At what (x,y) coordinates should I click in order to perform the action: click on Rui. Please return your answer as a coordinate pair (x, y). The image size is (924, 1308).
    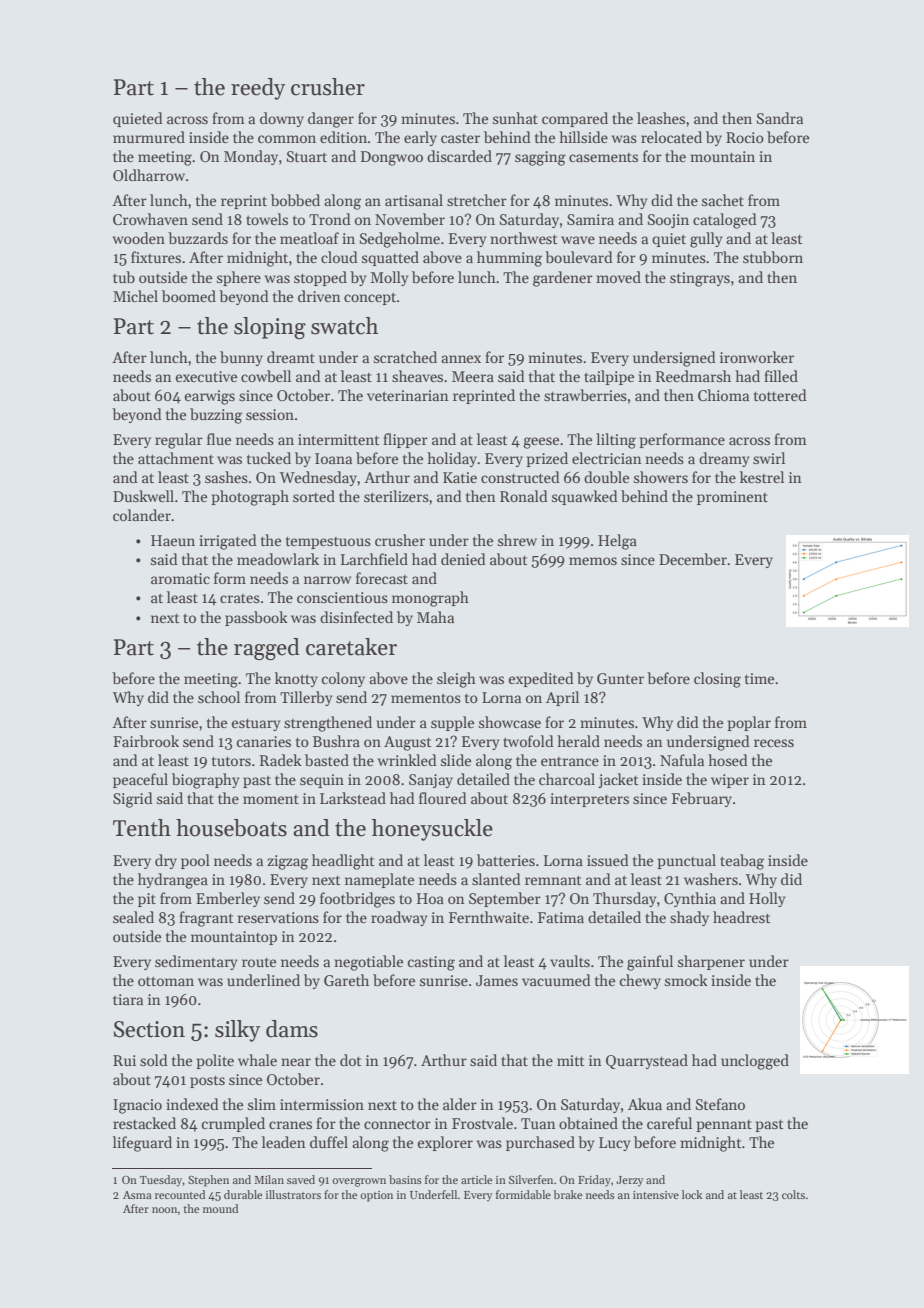
    Looking at the image, I should click on (124, 1060).
